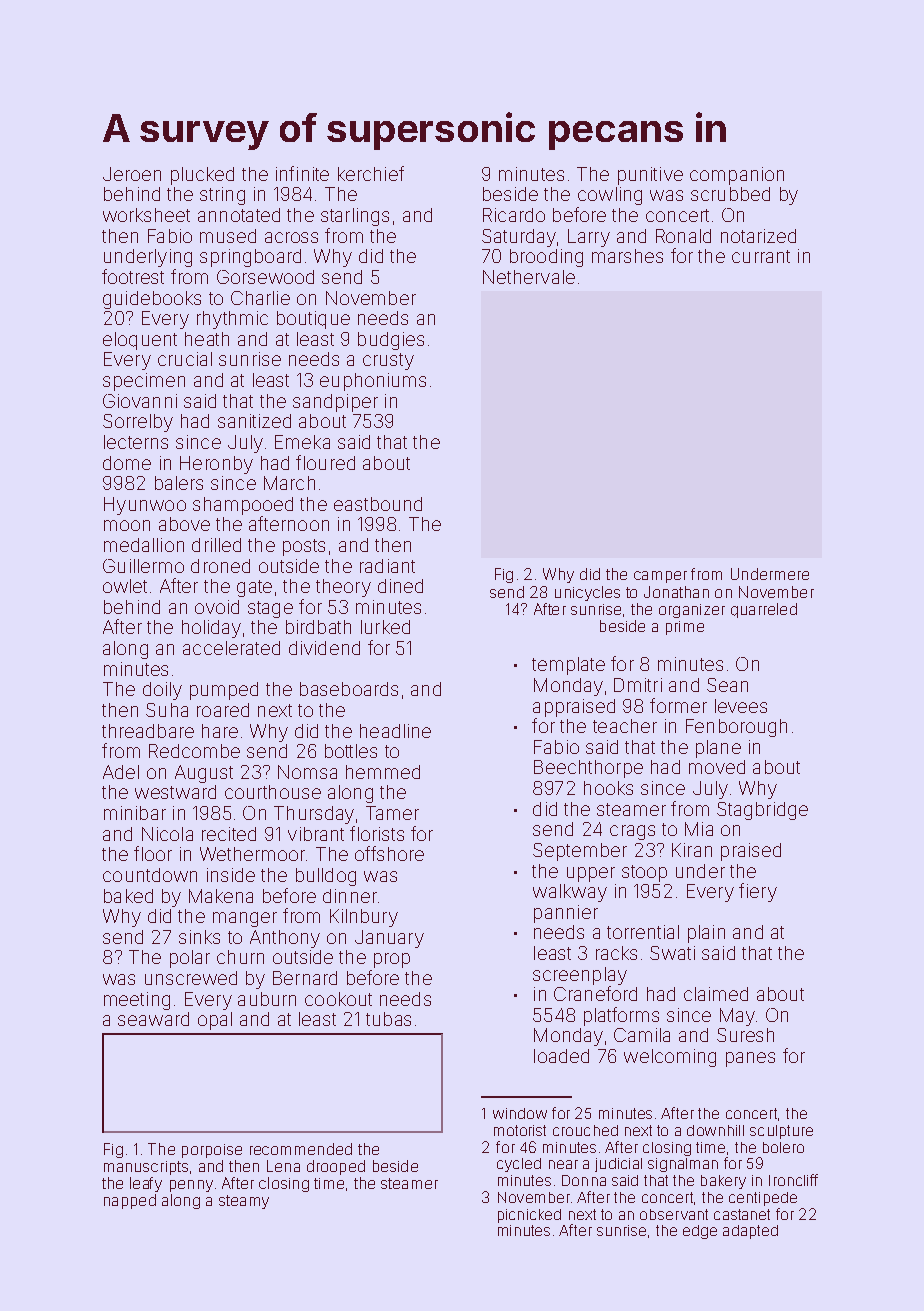  Describe the element at coordinates (244, 1202) in the image. I see `steamy` at that location.
